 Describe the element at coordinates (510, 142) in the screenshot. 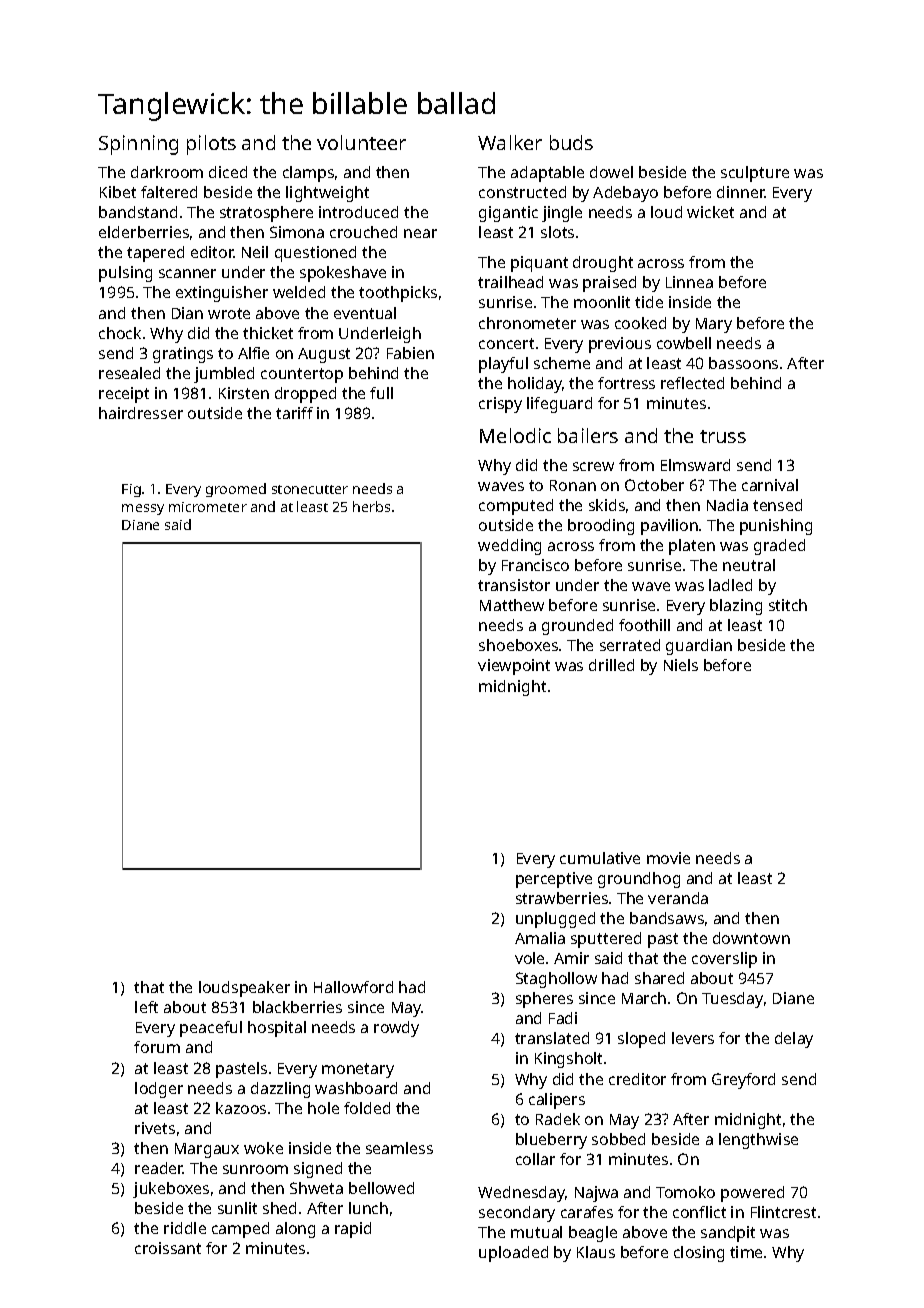

I see `Walker` at that location.
